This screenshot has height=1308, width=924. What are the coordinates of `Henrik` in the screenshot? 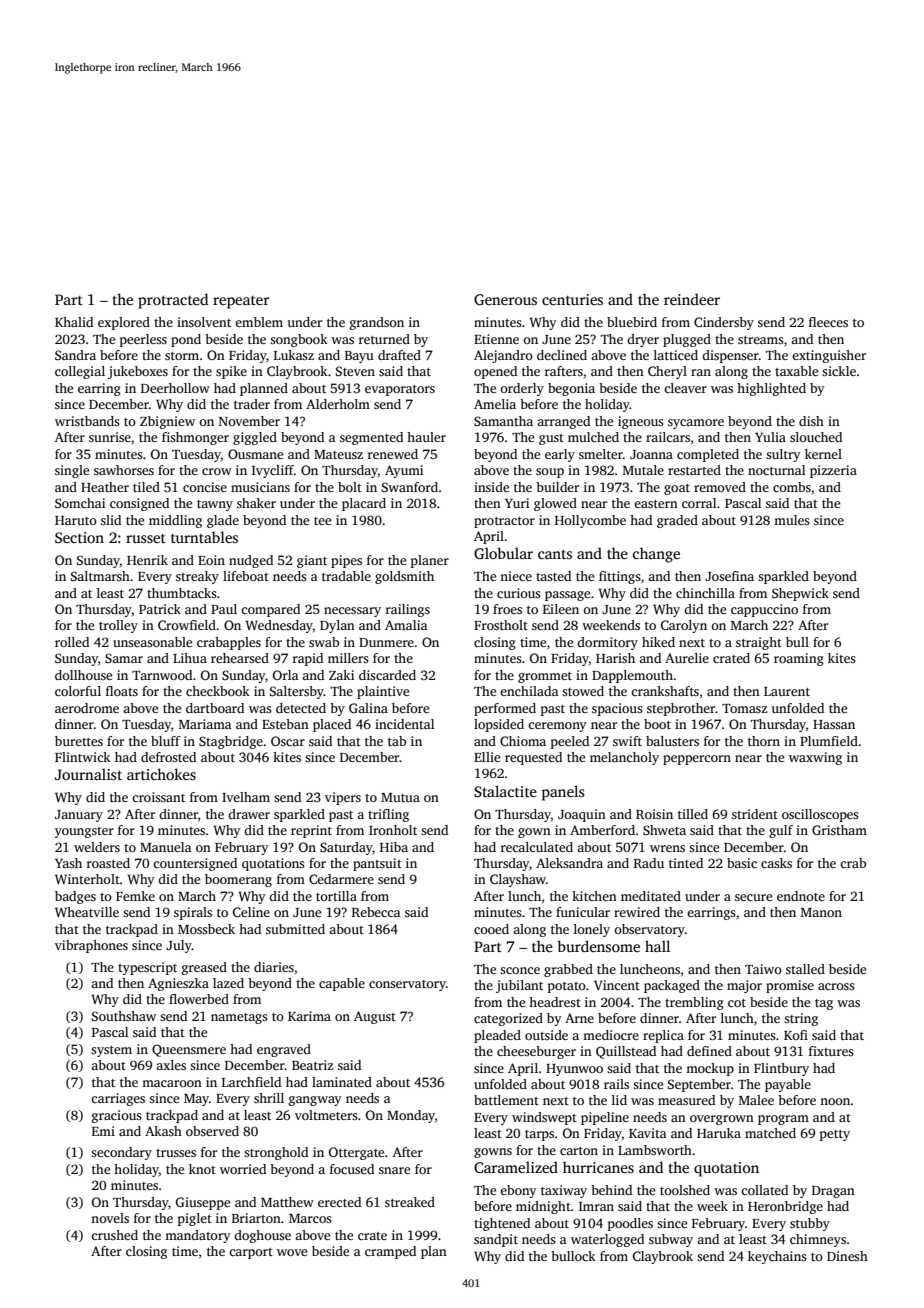 It's located at (147, 560).
